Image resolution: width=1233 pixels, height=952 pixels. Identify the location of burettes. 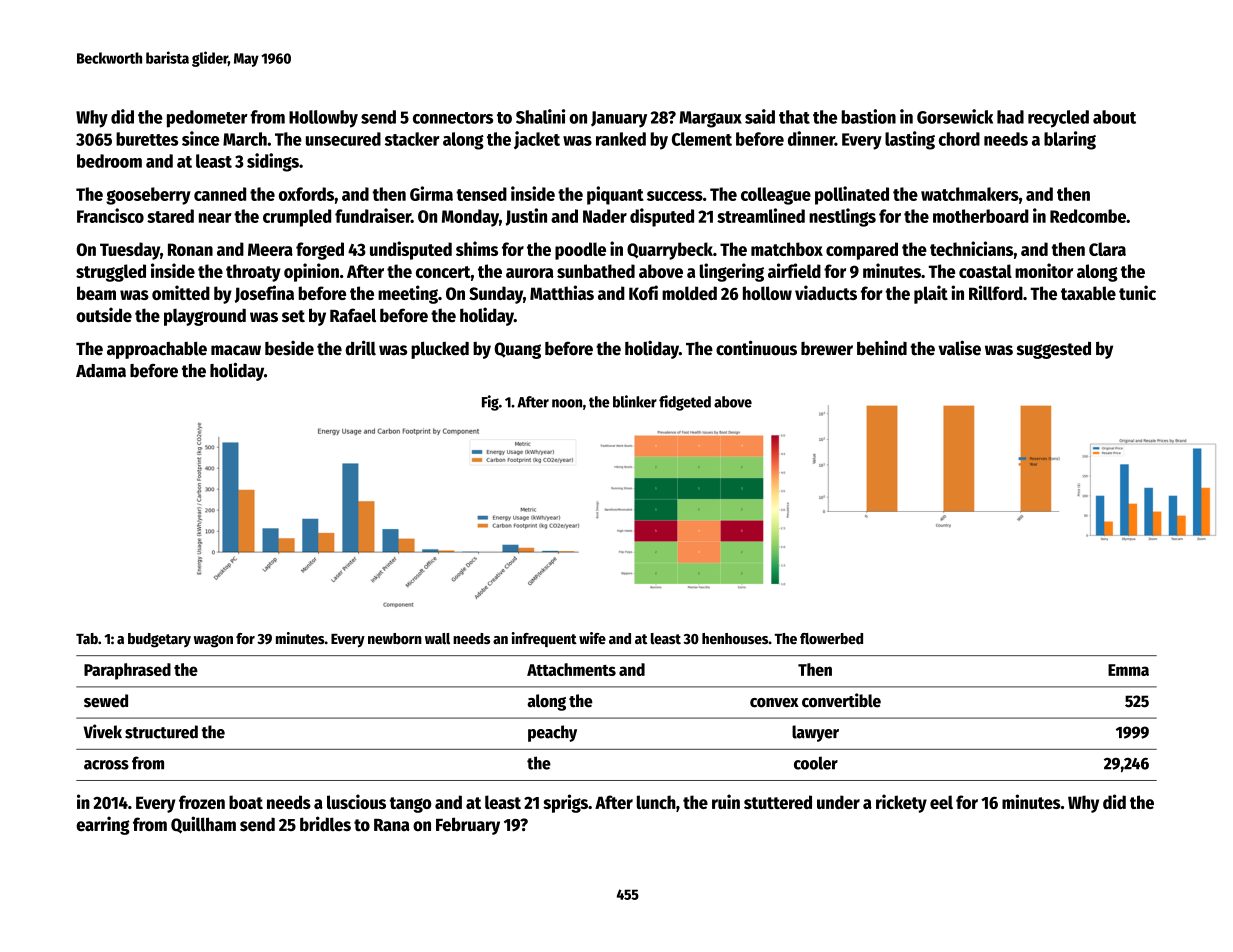
(147, 139).
